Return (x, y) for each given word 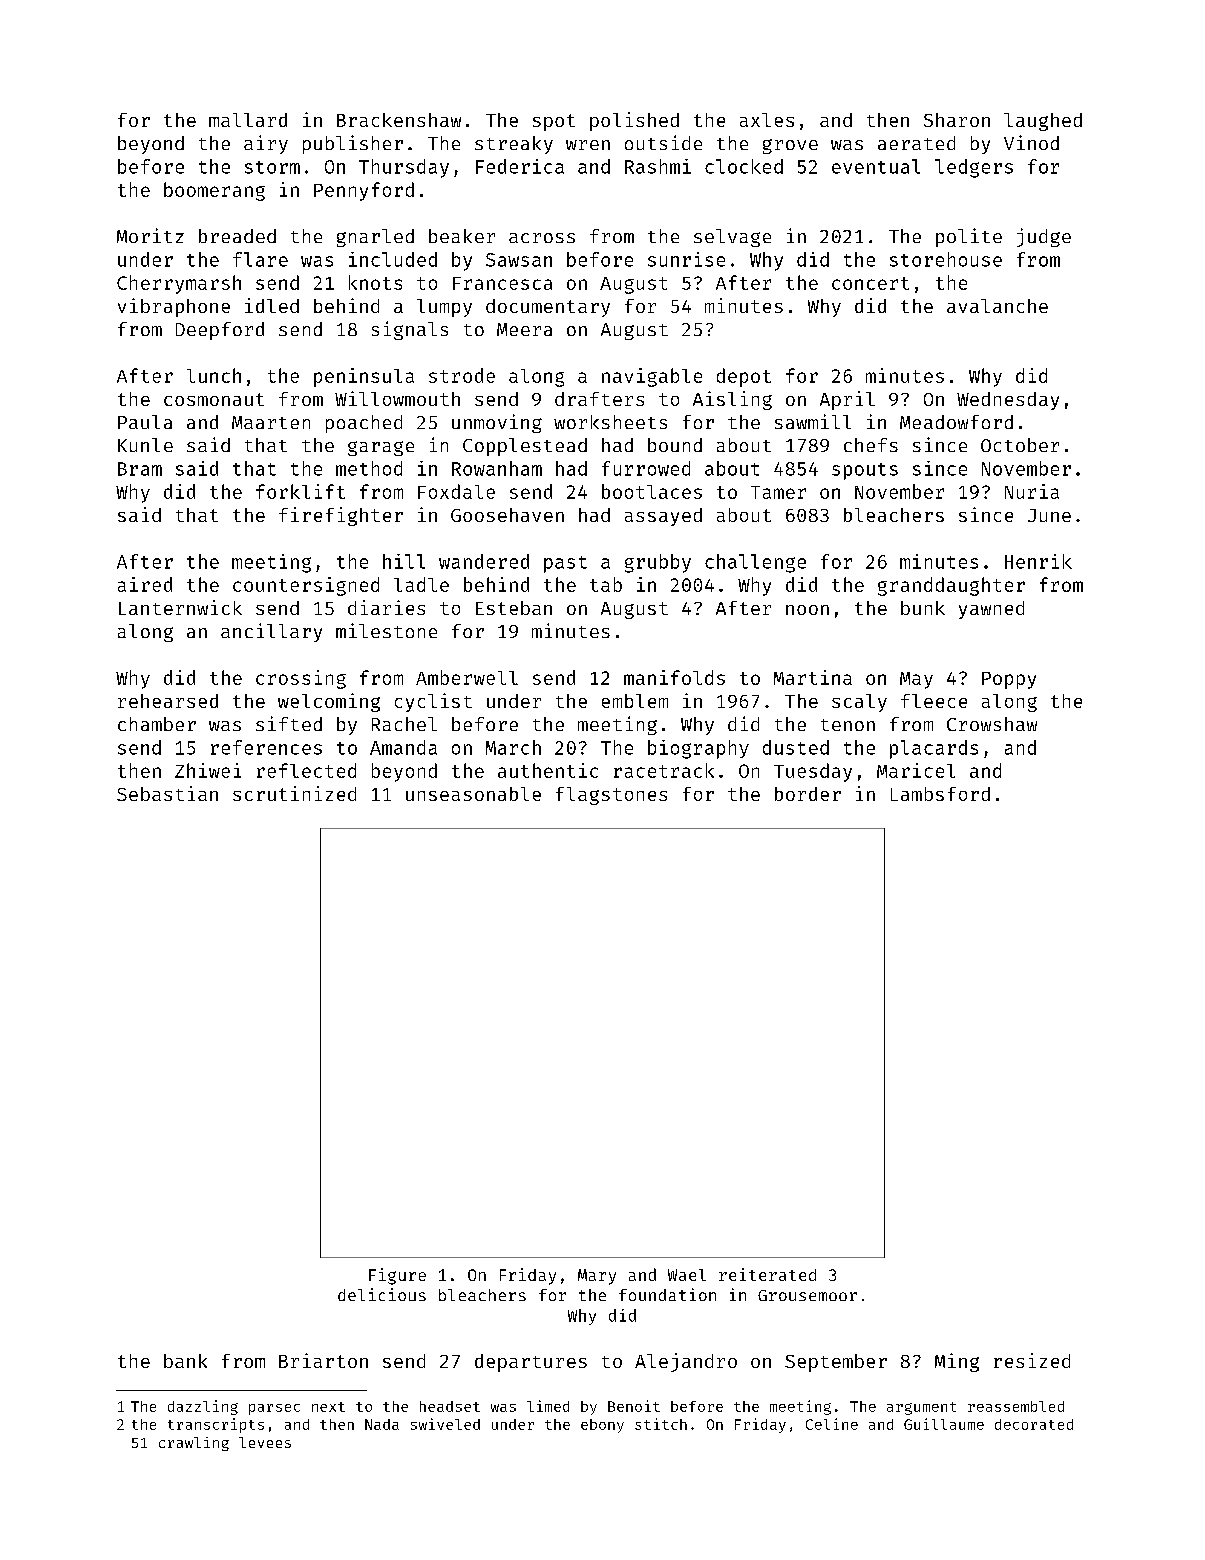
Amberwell (467, 677)
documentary (548, 308)
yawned (991, 610)
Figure (397, 1276)
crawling (194, 1444)
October (1020, 445)
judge (1044, 237)
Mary (597, 1277)
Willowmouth (397, 398)
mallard (248, 120)
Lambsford (940, 794)
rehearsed (168, 701)
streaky (514, 145)
